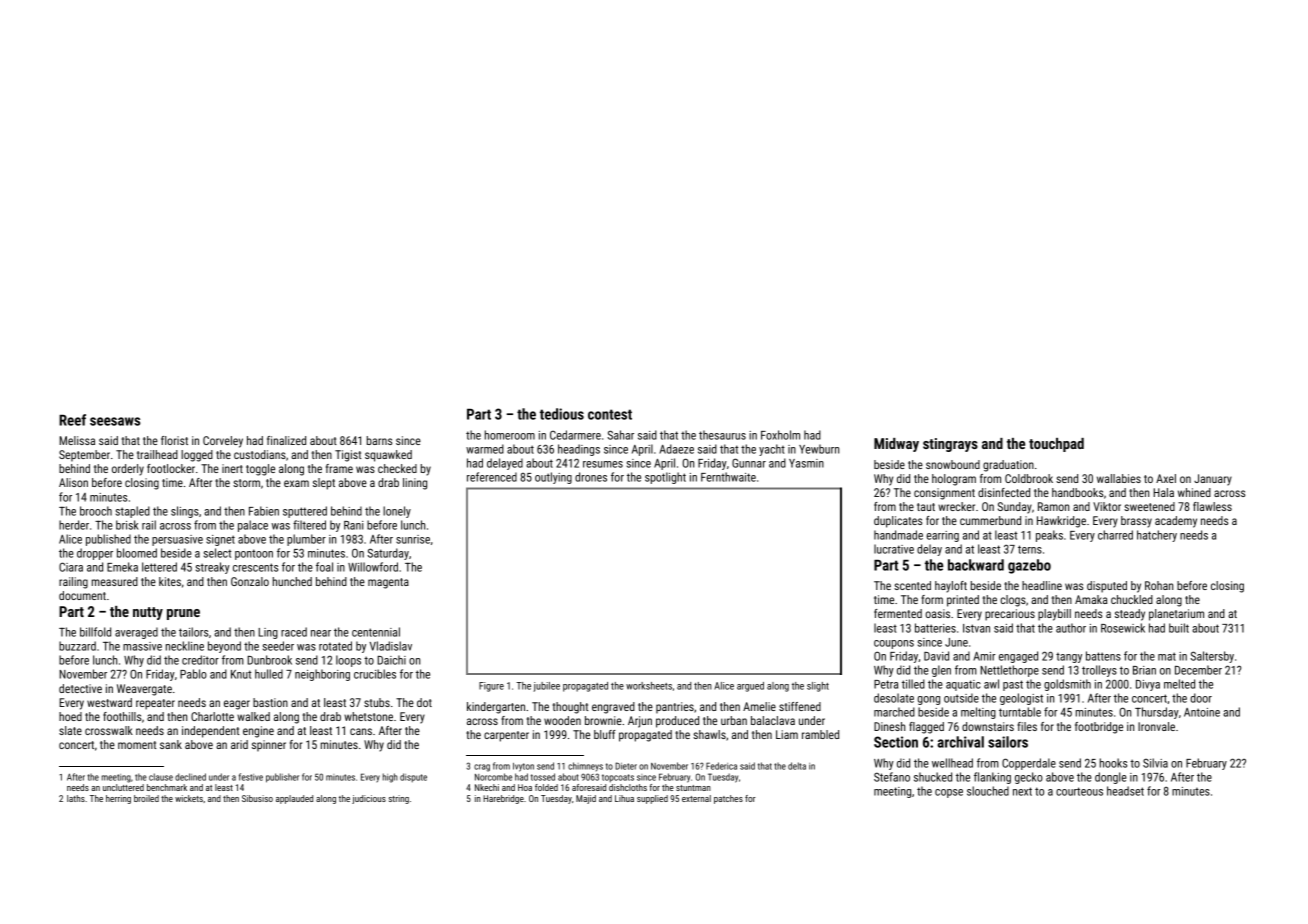 The image size is (1308, 924). What do you see at coordinates (286, 440) in the screenshot?
I see `finalized` at bounding box center [286, 440].
